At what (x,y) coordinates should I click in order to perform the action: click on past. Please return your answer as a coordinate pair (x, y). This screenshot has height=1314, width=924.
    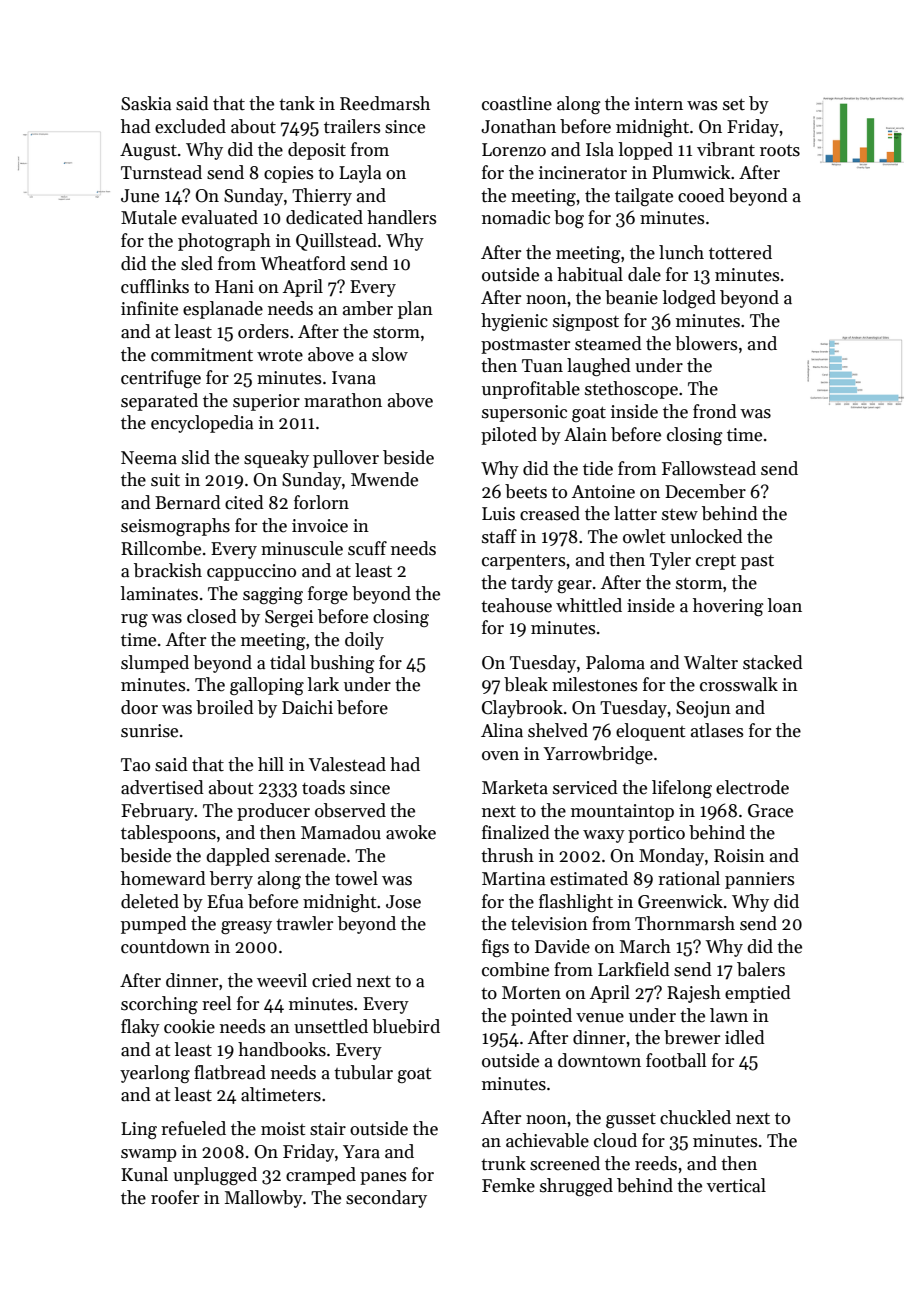
    Looking at the image, I should click on (757, 562).
